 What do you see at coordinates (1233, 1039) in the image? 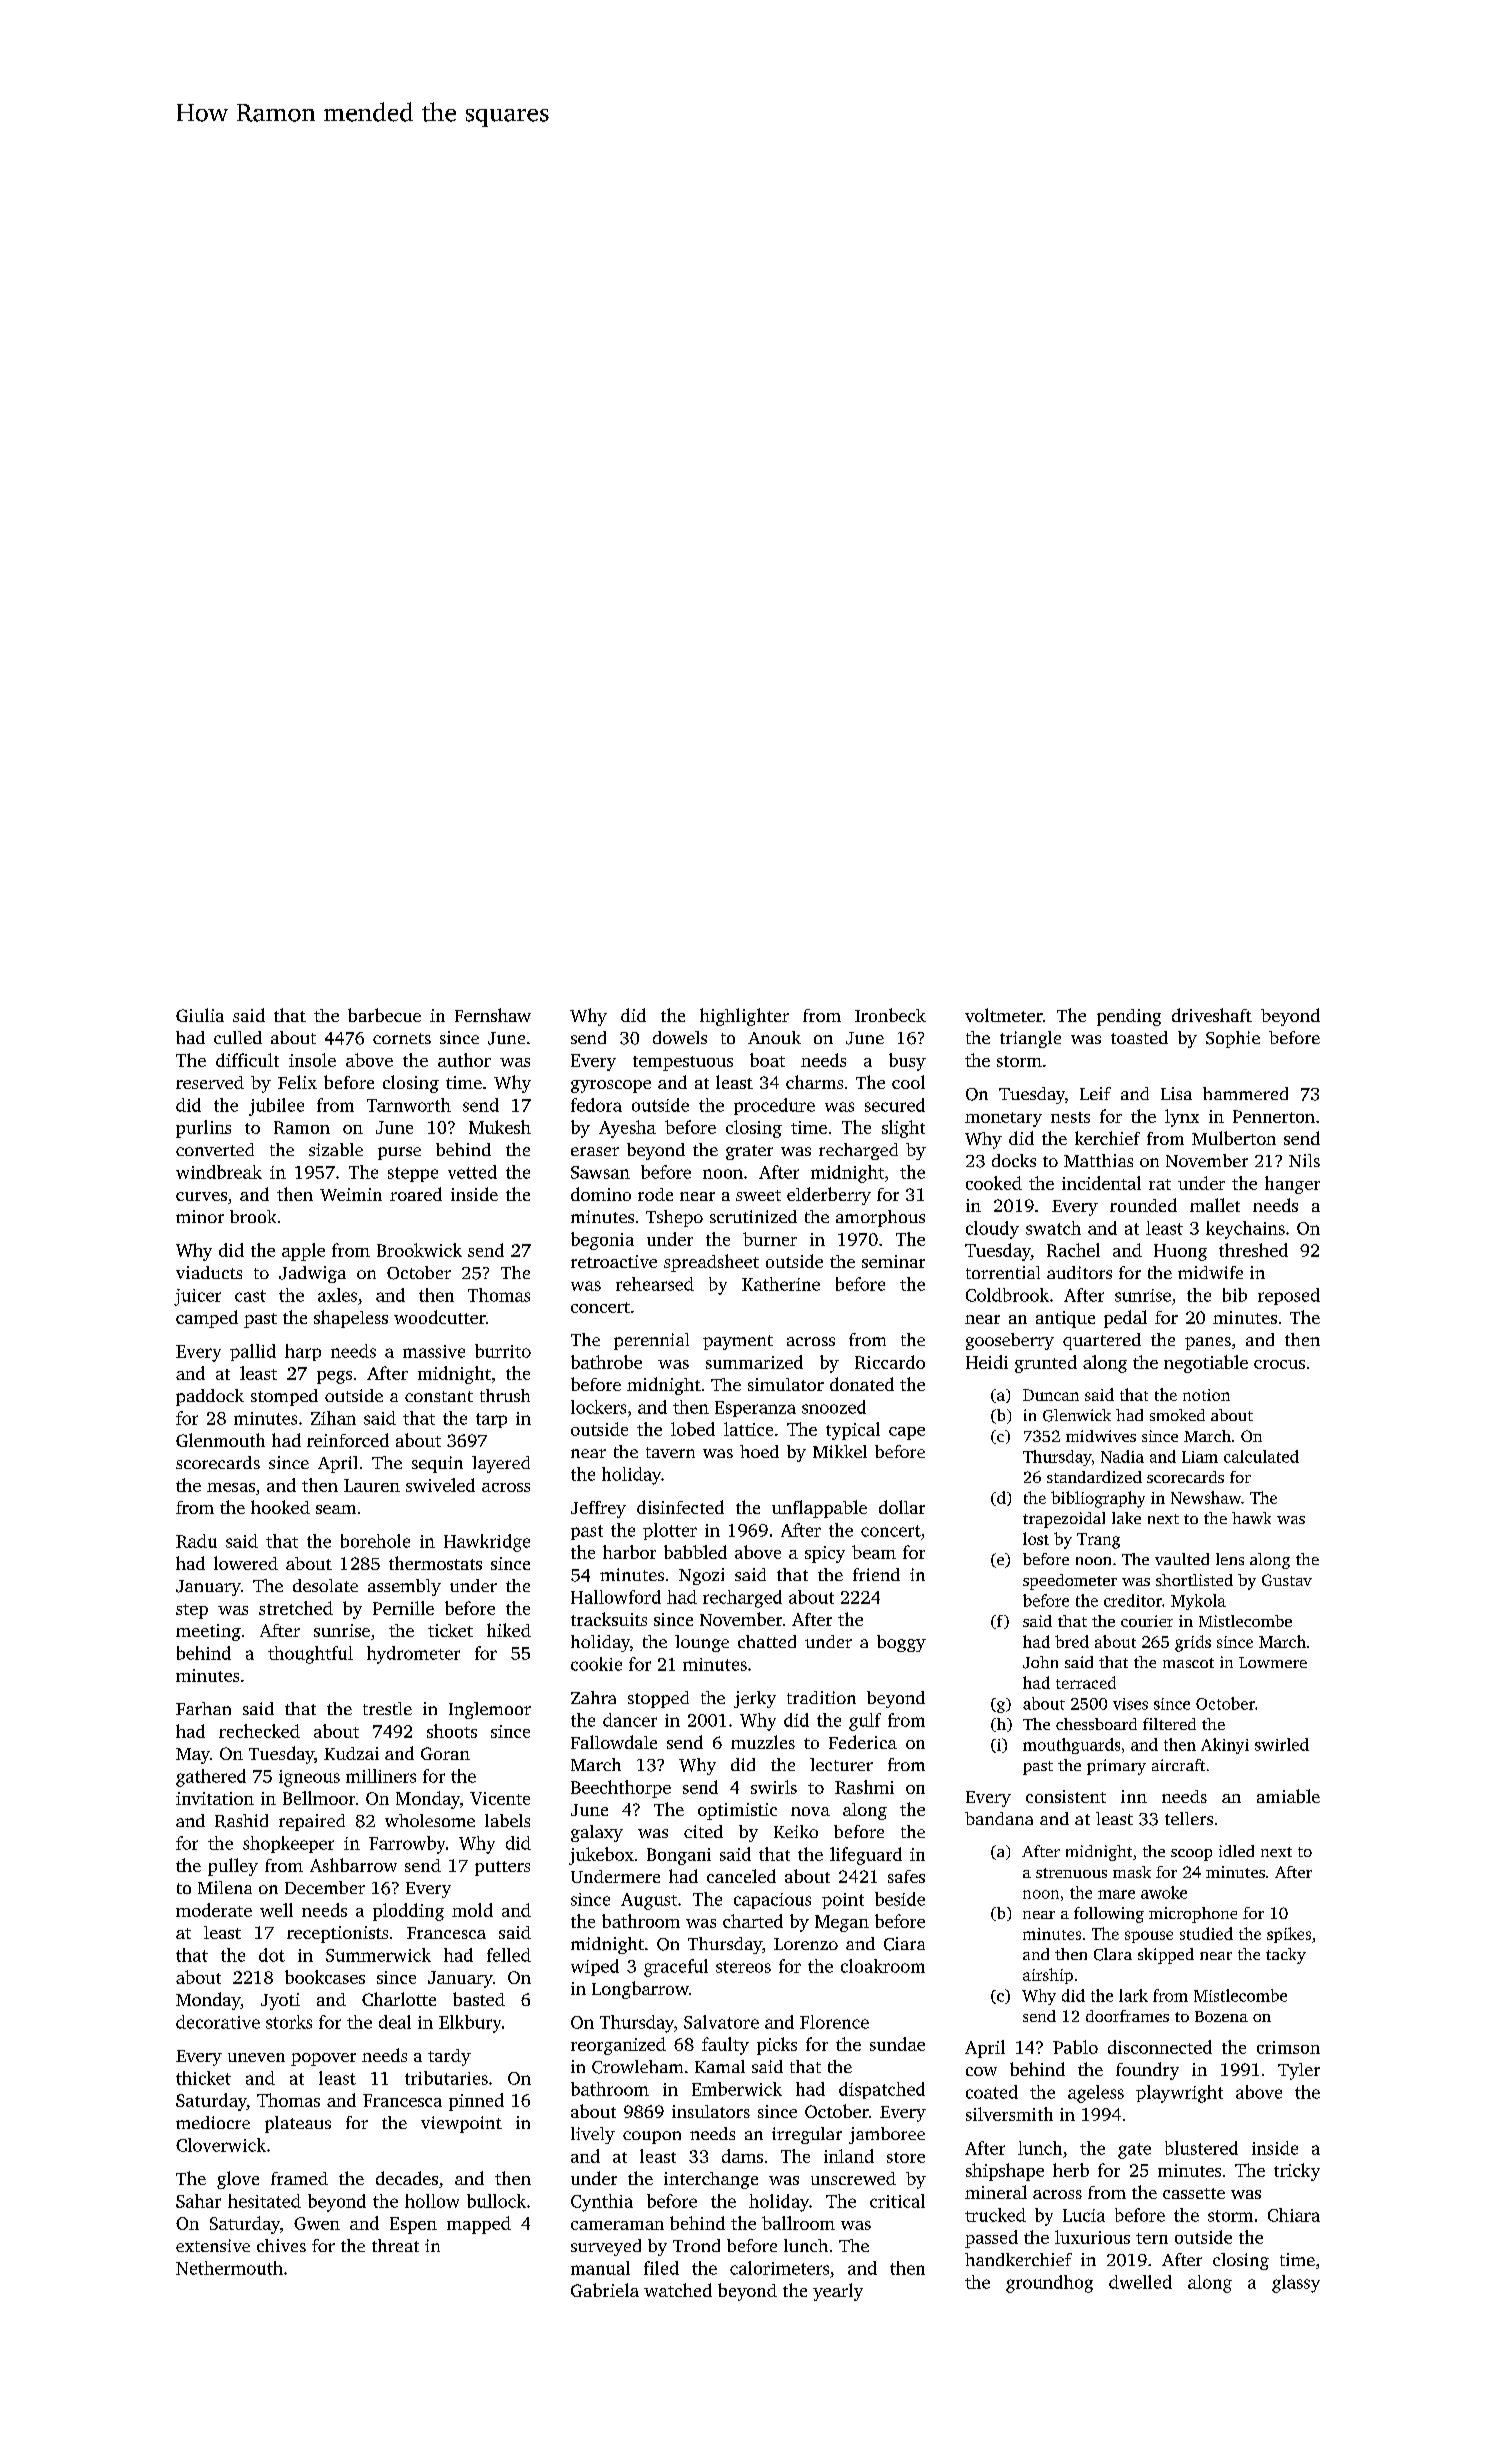
I see `Sophie` at bounding box center [1233, 1039].
